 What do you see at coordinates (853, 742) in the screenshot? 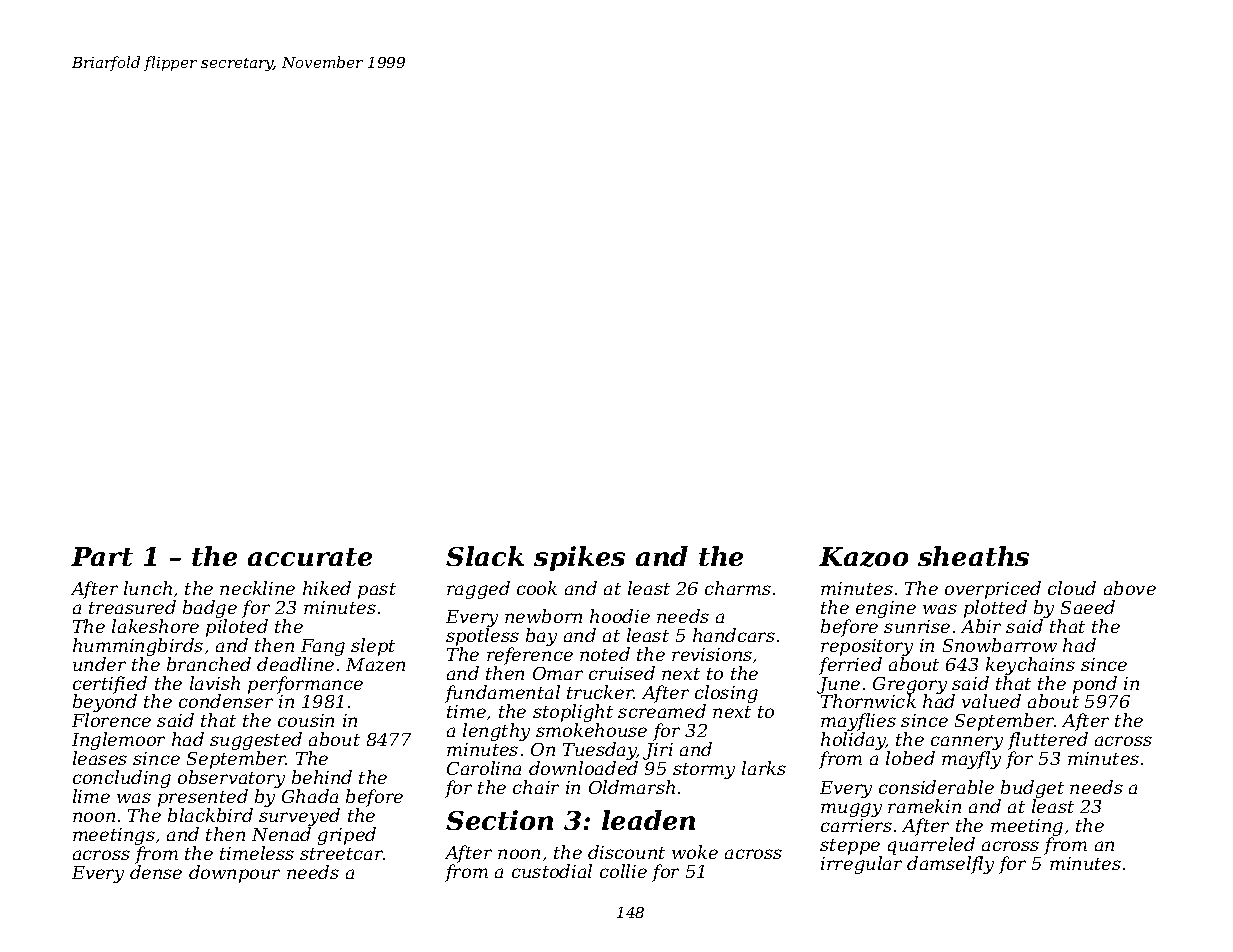
I see `holiday` at bounding box center [853, 742].
